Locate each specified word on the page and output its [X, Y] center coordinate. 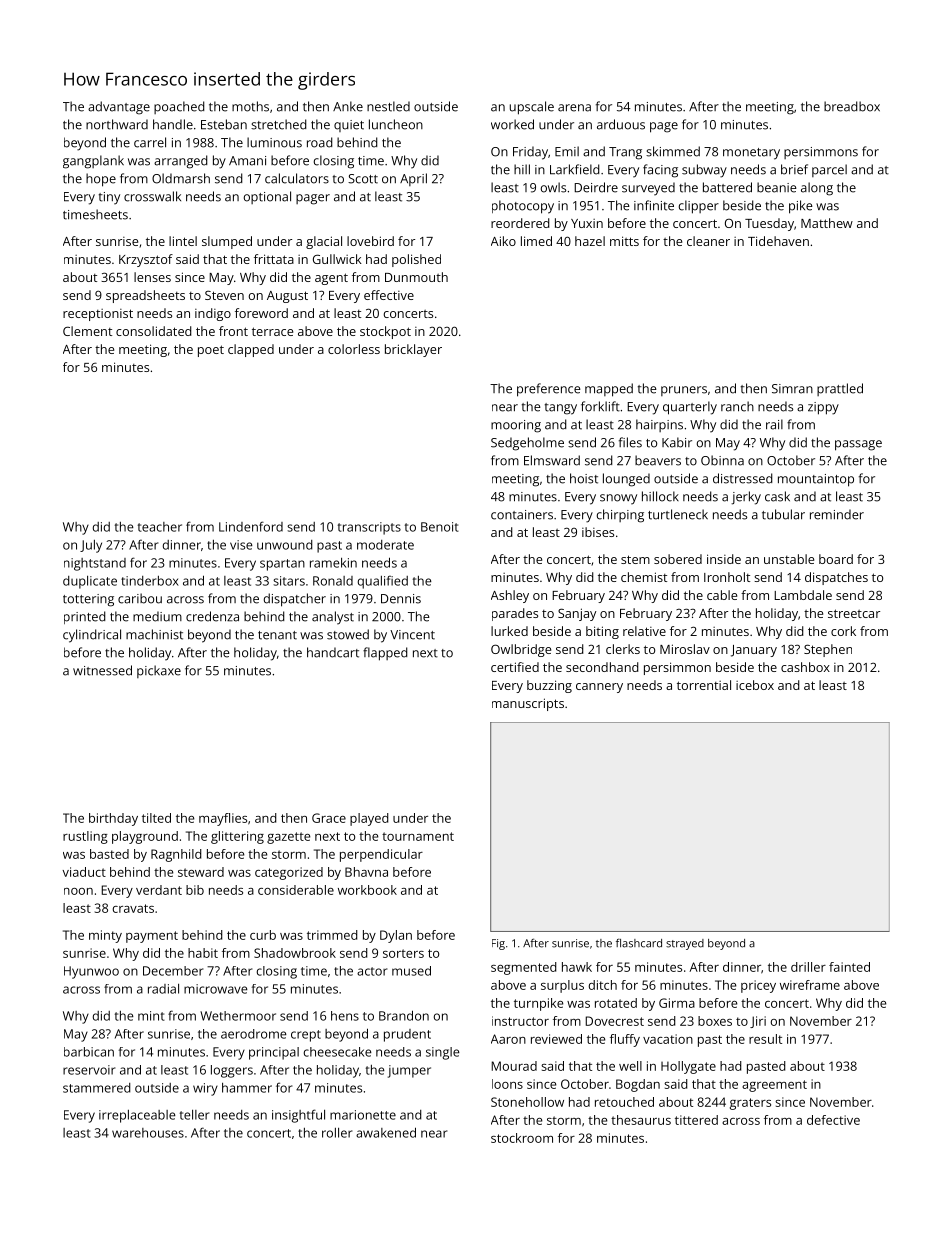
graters [750, 1104]
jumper [409, 1071]
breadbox [852, 106]
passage [858, 445]
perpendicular [381, 855]
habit [203, 953]
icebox [755, 685]
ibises [598, 532]
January [754, 651]
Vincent [412, 635]
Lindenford [251, 526]
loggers [232, 1071]
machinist [154, 634]
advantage [119, 108]
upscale [532, 108]
